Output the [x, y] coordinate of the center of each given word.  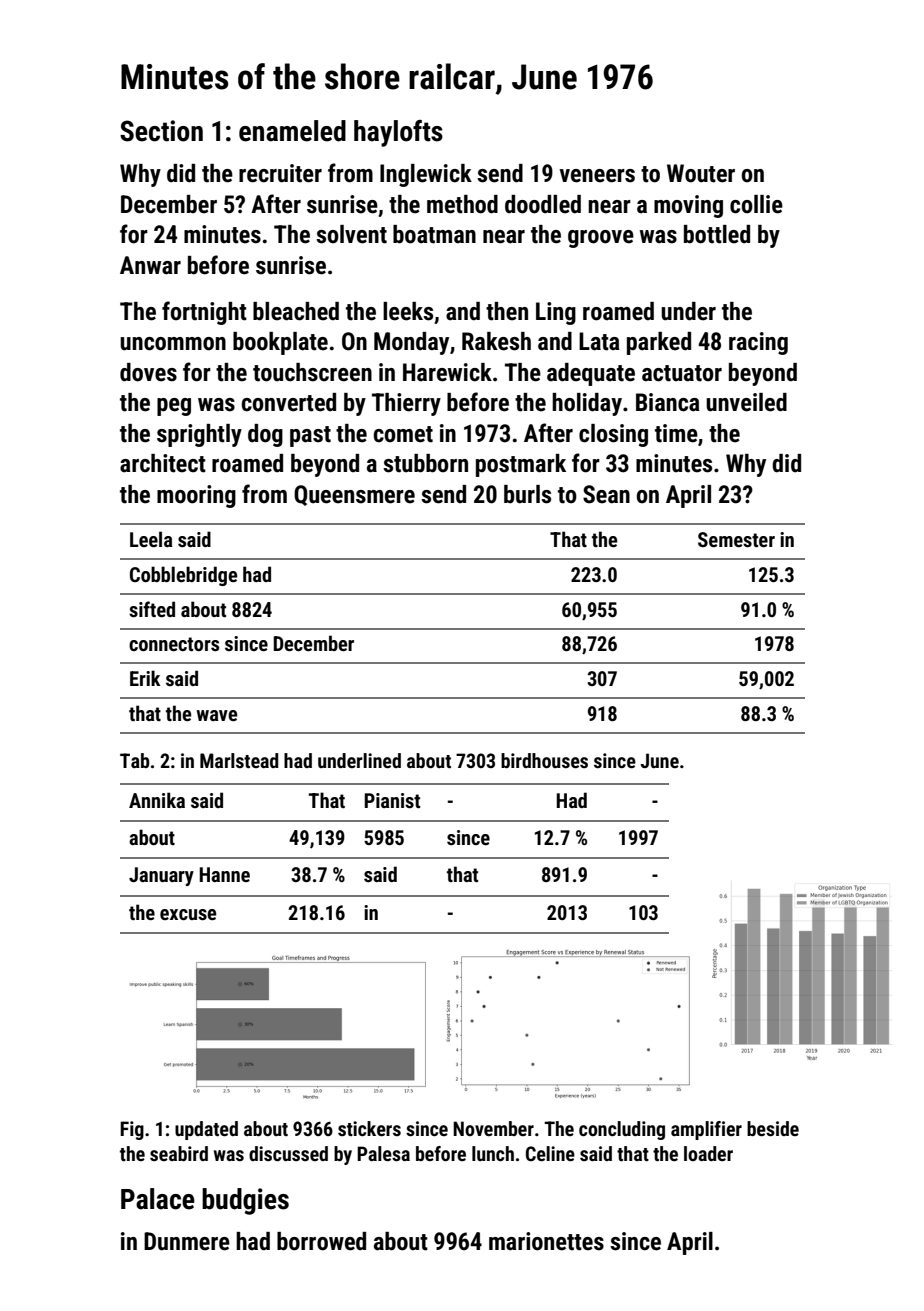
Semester [736, 539]
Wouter [701, 173]
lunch [493, 1153]
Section [161, 131]
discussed [288, 1153]
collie [756, 204]
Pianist [392, 800]
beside [773, 1128]
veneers [597, 176]
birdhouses [544, 760]
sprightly [199, 435]
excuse [188, 914]
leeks [408, 311]
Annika [157, 800]
